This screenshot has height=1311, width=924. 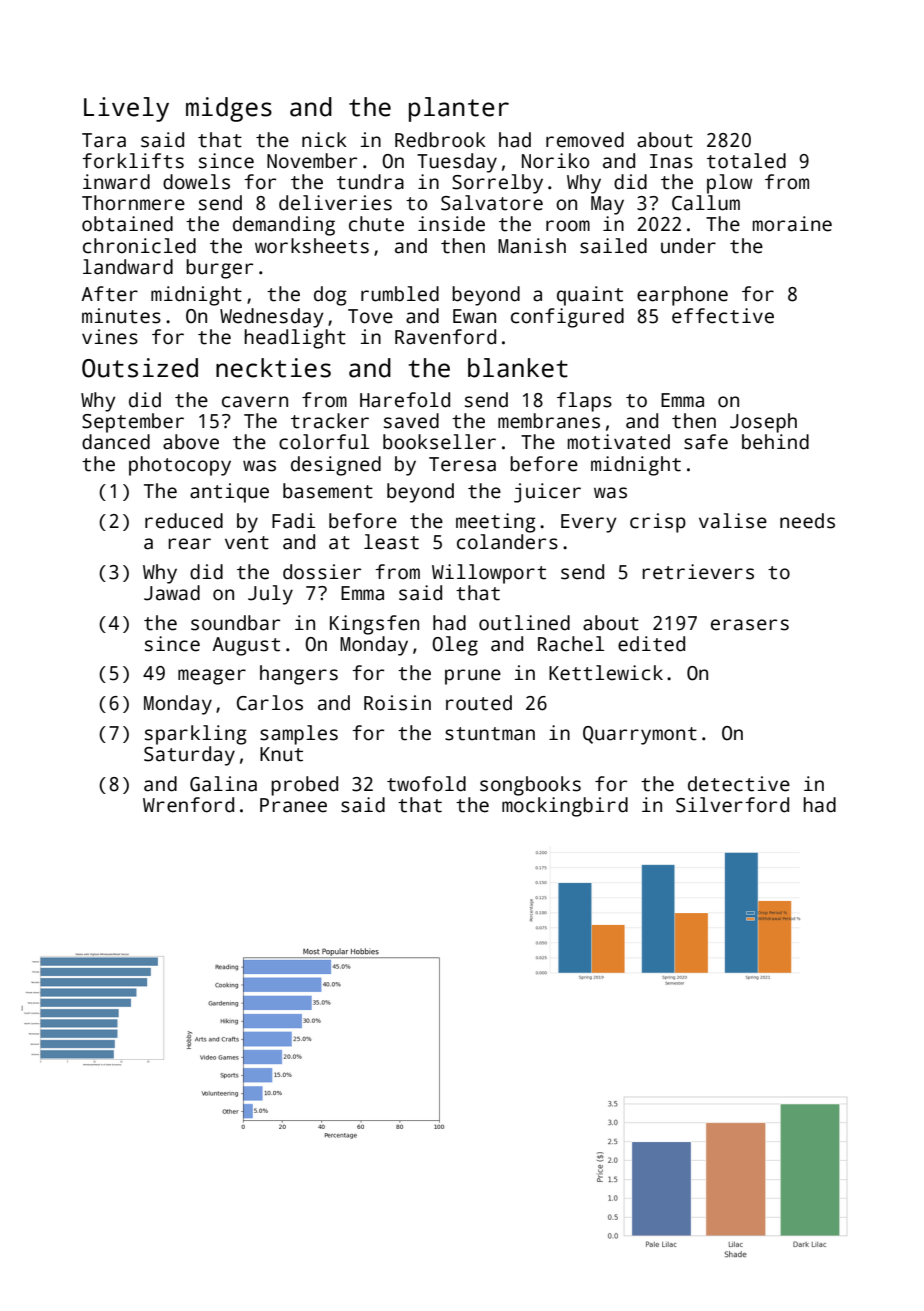 I want to click on Redbrook, so click(x=440, y=140).
